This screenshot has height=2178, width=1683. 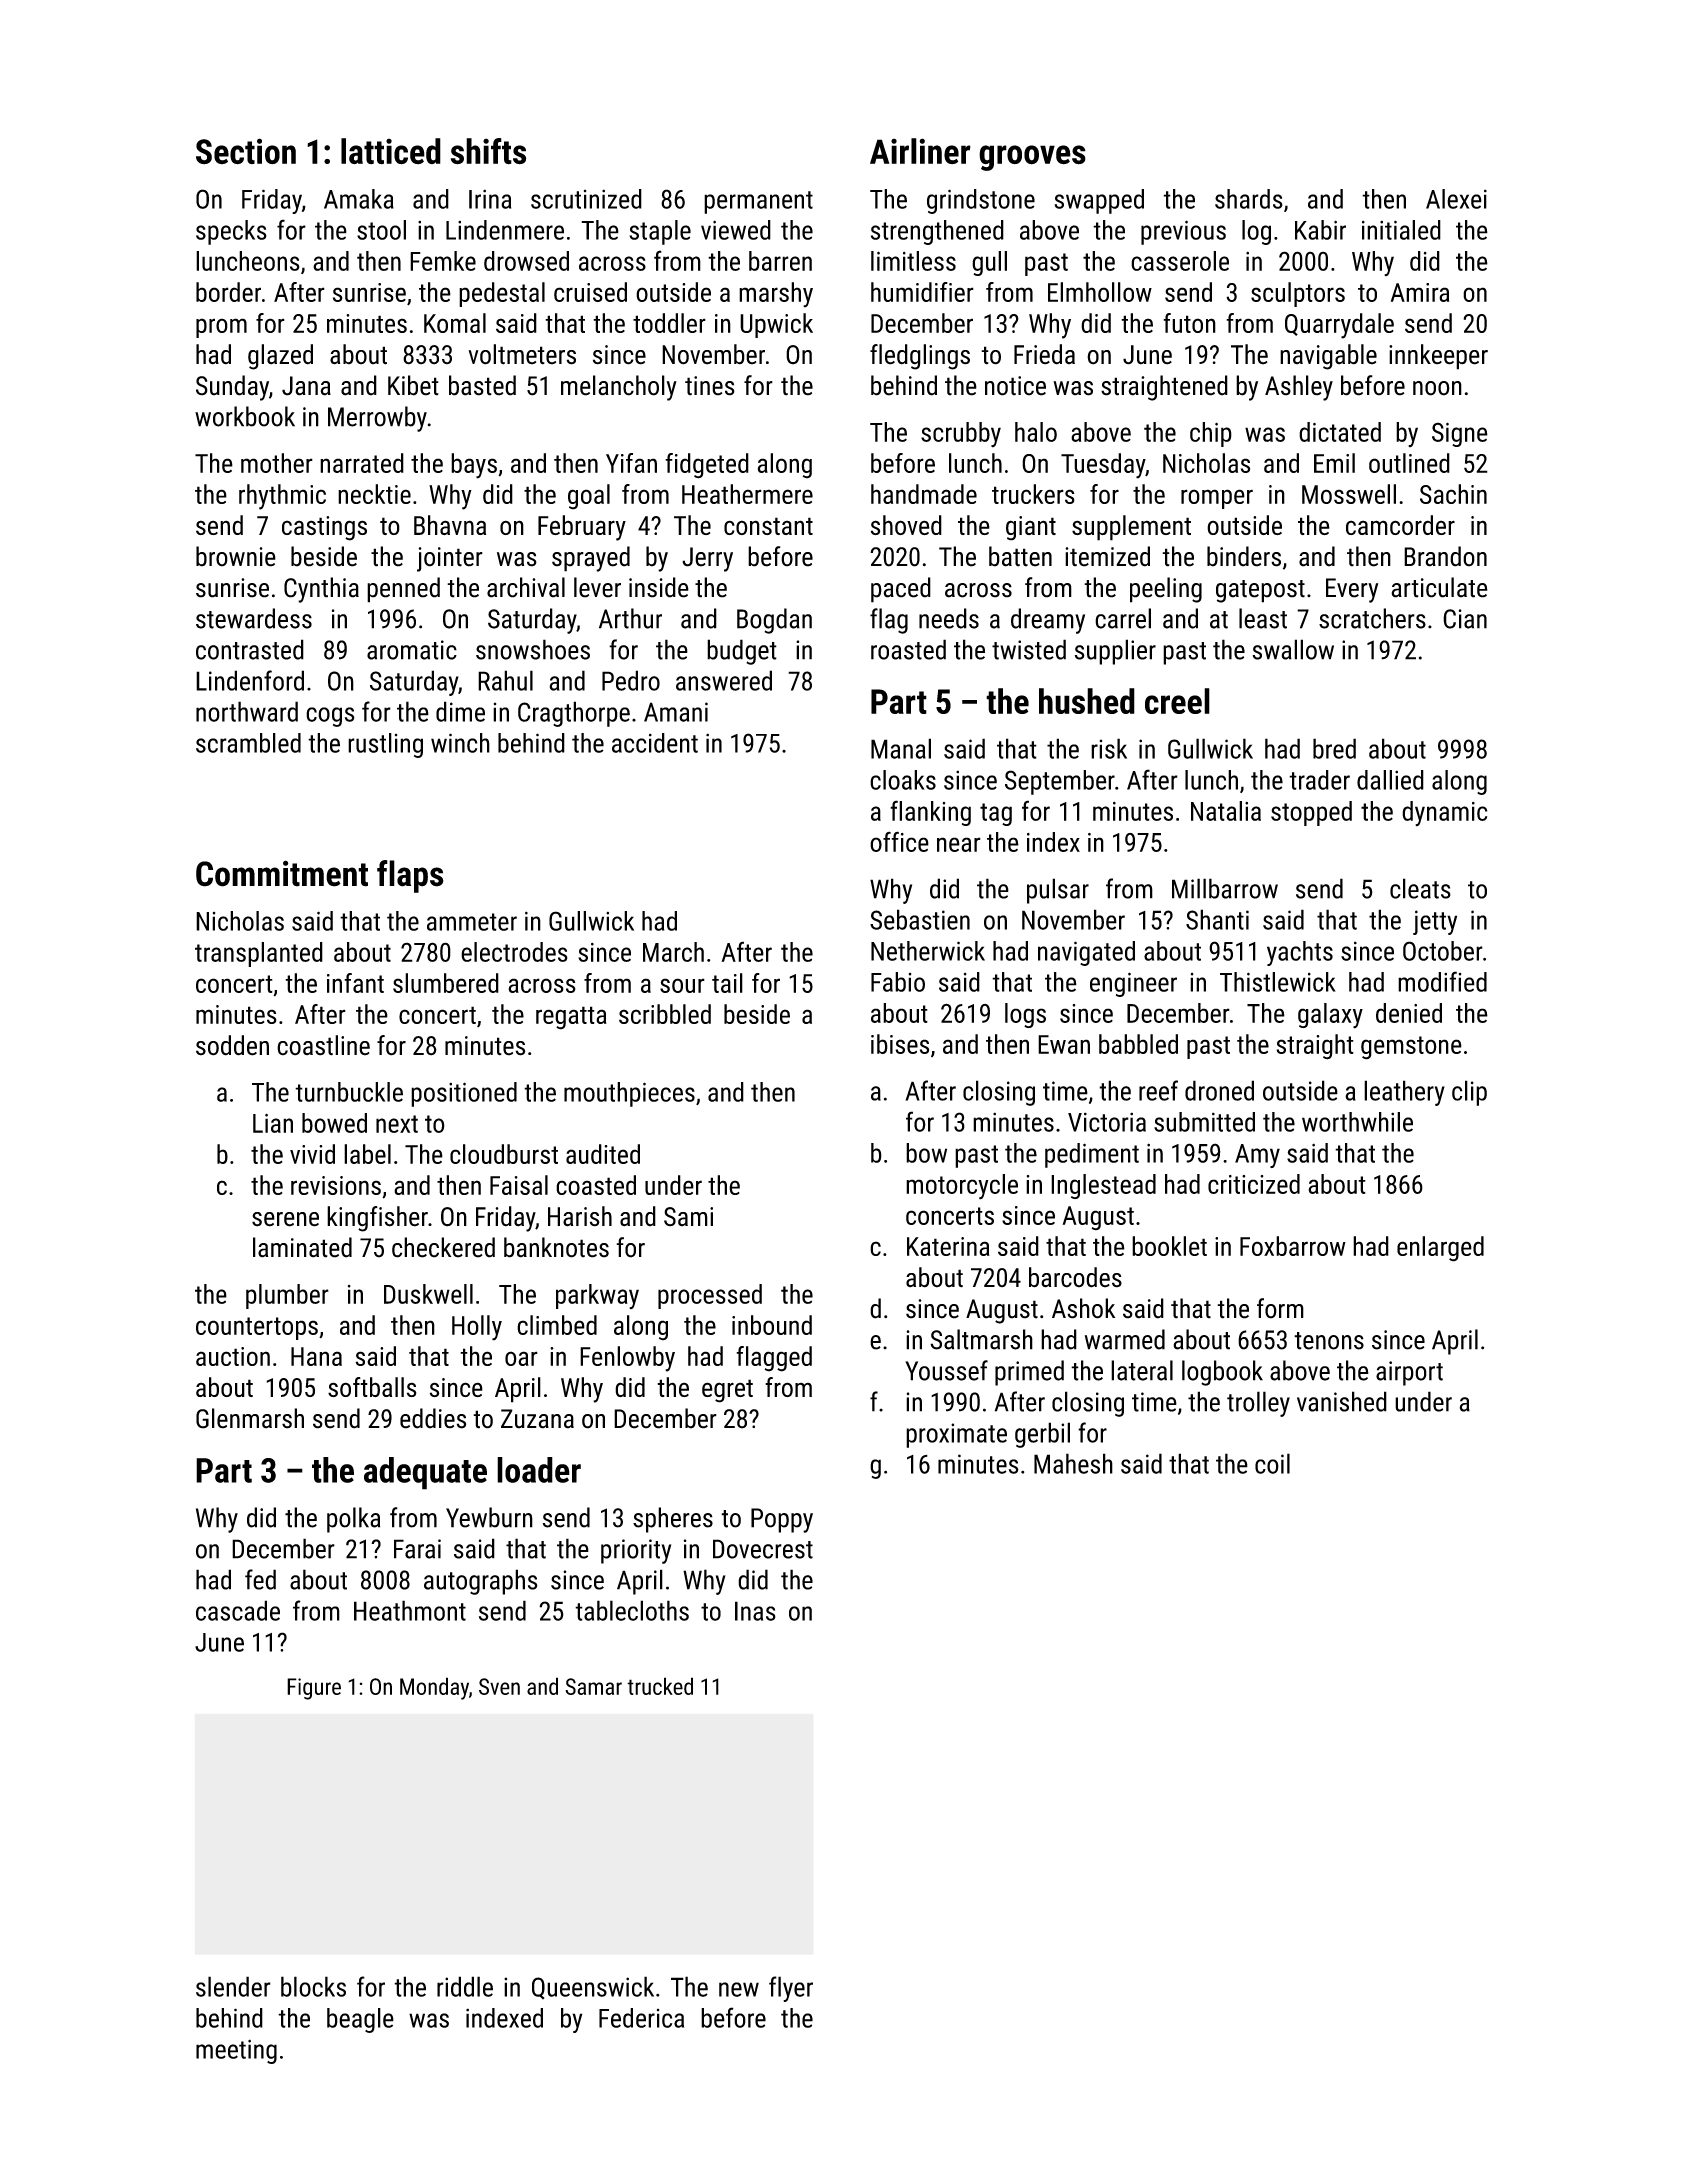 I want to click on Mahesh, so click(x=1073, y=1463).
